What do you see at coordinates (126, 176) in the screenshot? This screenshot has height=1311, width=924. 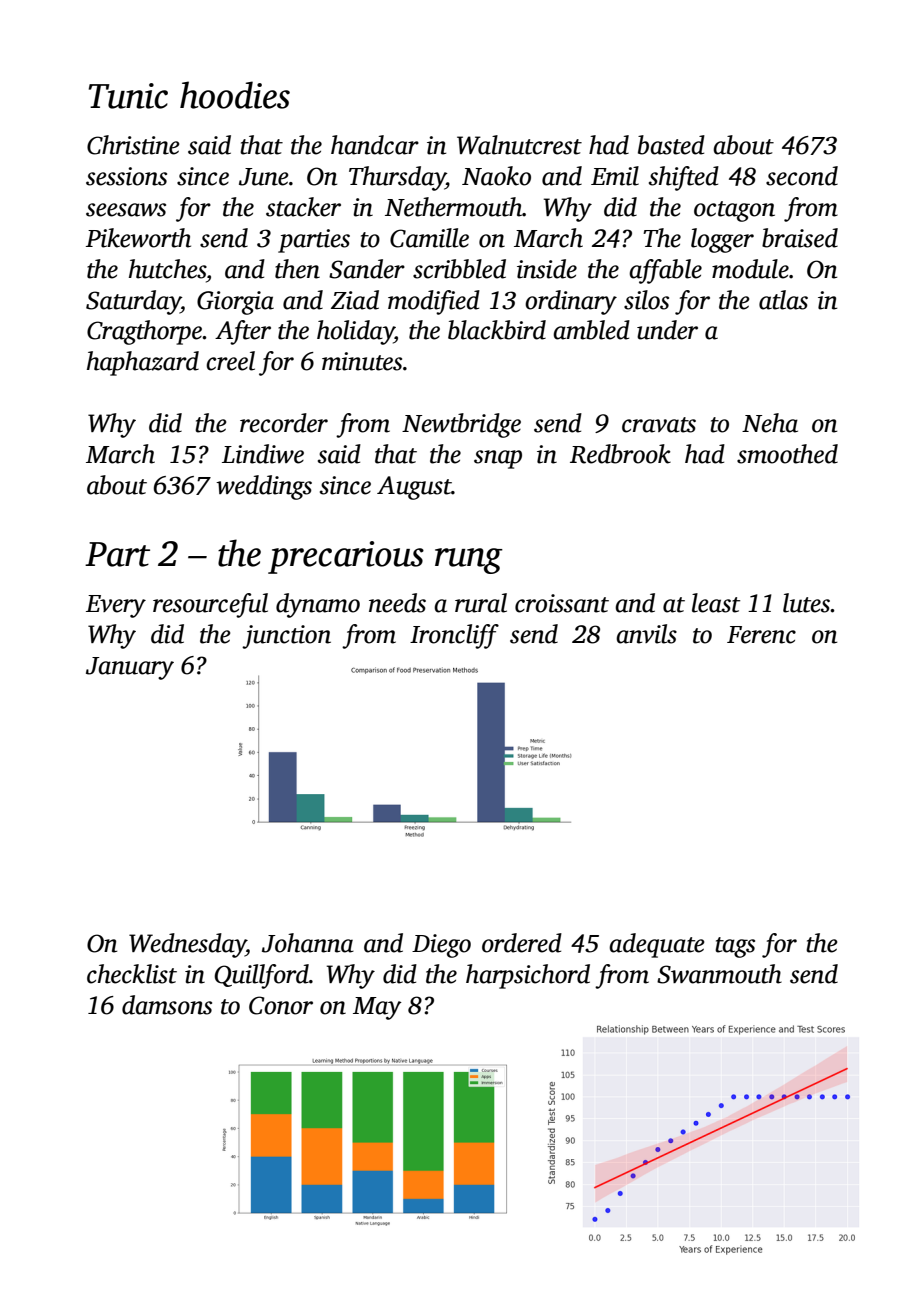 I see `sessions` at bounding box center [126, 176].
